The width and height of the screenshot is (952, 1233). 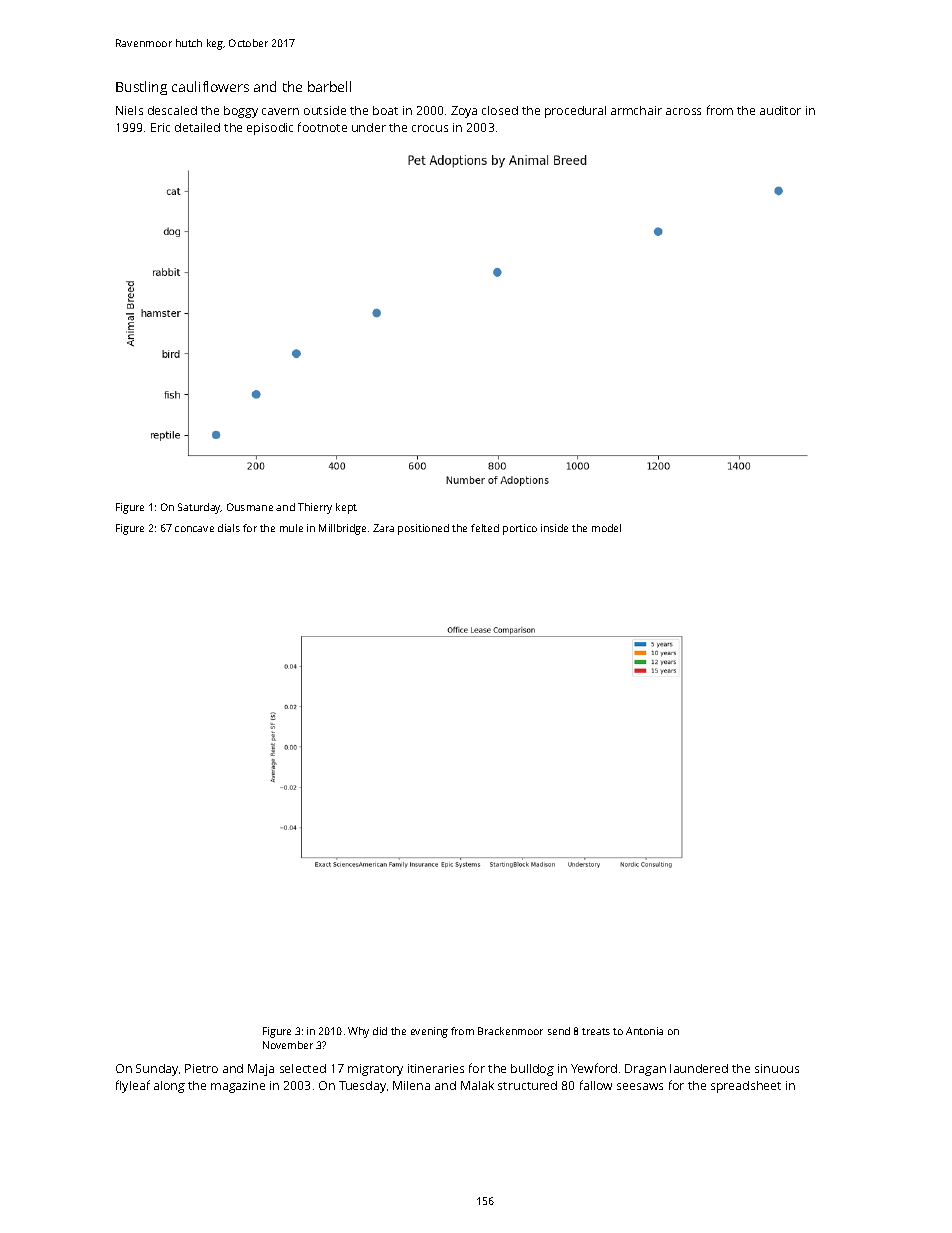 I want to click on boat, so click(x=385, y=110).
